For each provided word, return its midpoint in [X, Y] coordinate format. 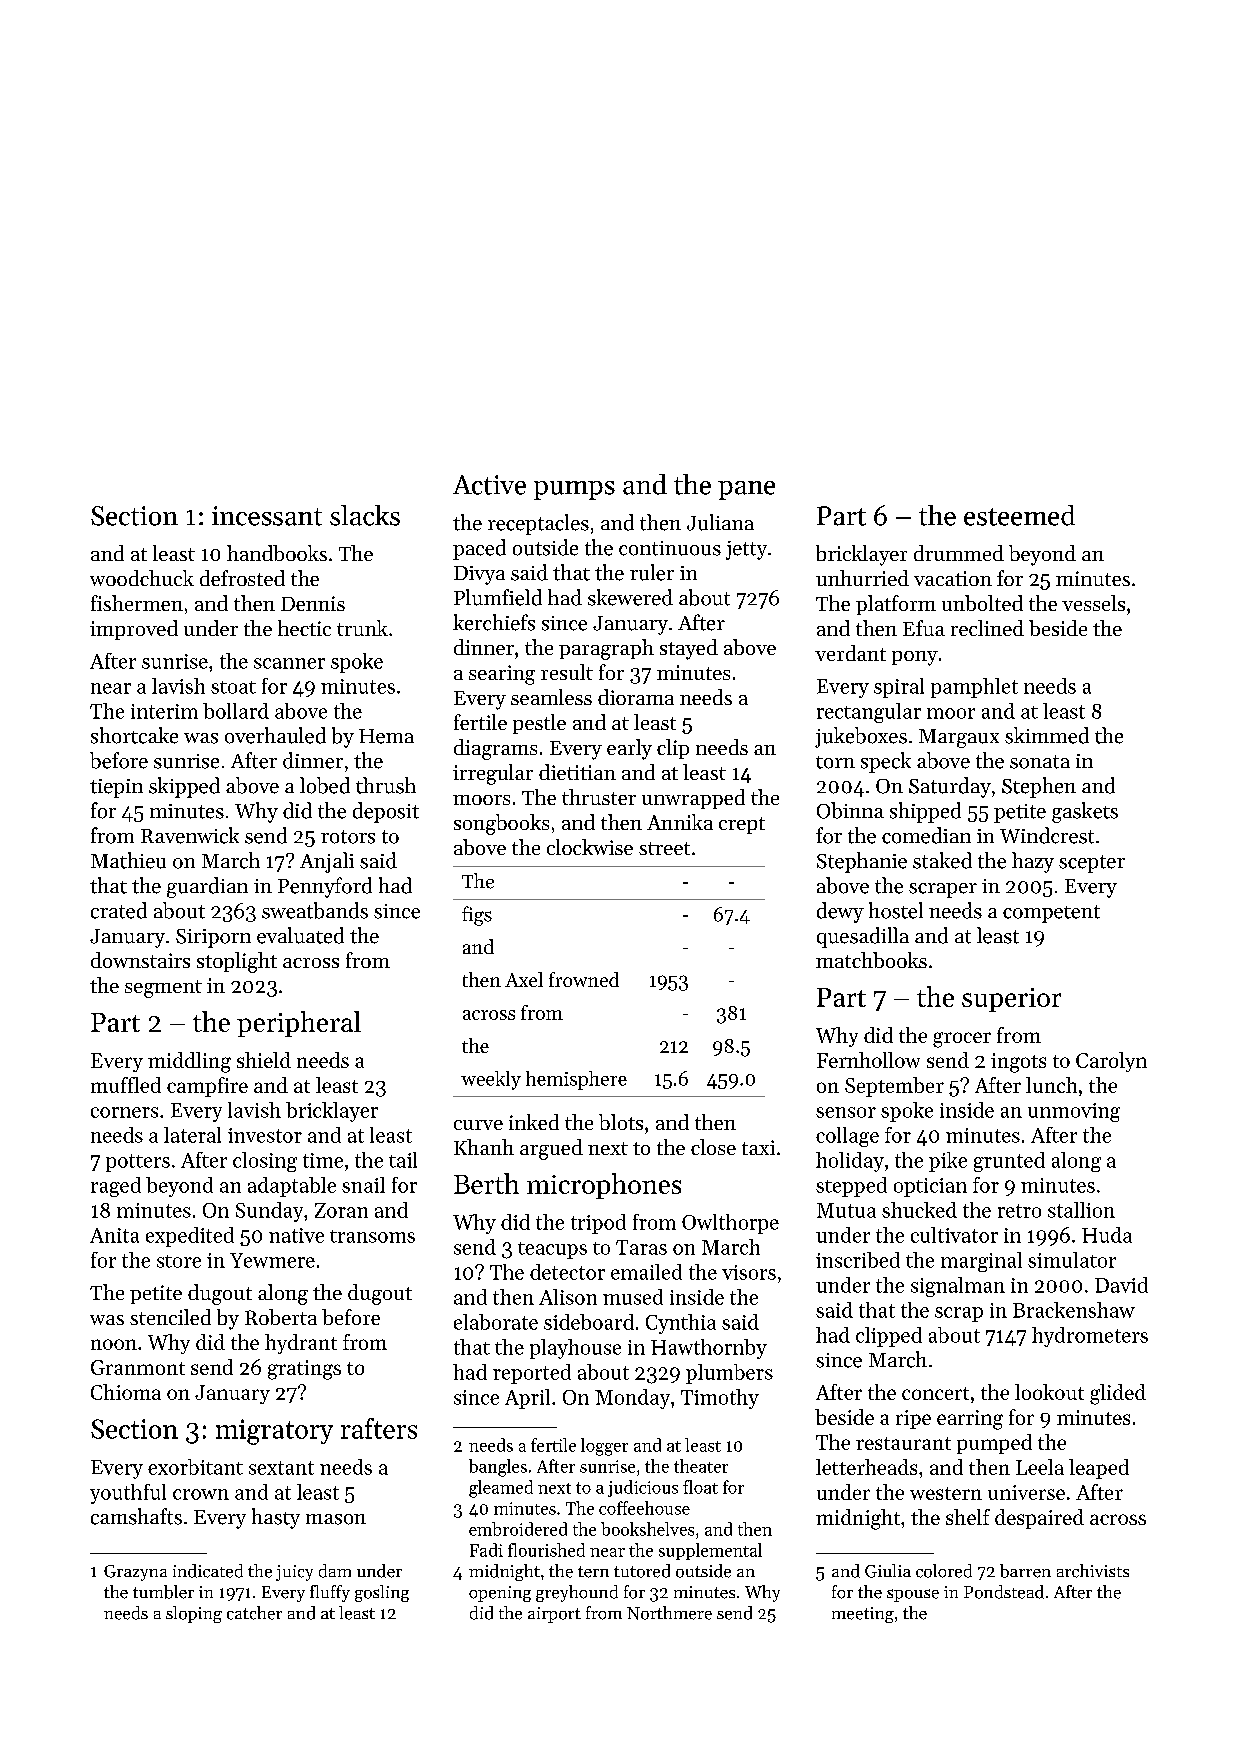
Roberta [281, 1317]
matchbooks [871, 960]
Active [489, 485]
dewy [840, 912]
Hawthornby [709, 1349]
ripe [913, 1419]
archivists [1093, 1571]
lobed [325, 785]
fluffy [330, 1593]
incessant [267, 516]
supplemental [710, 1551]
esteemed [1019, 515]
